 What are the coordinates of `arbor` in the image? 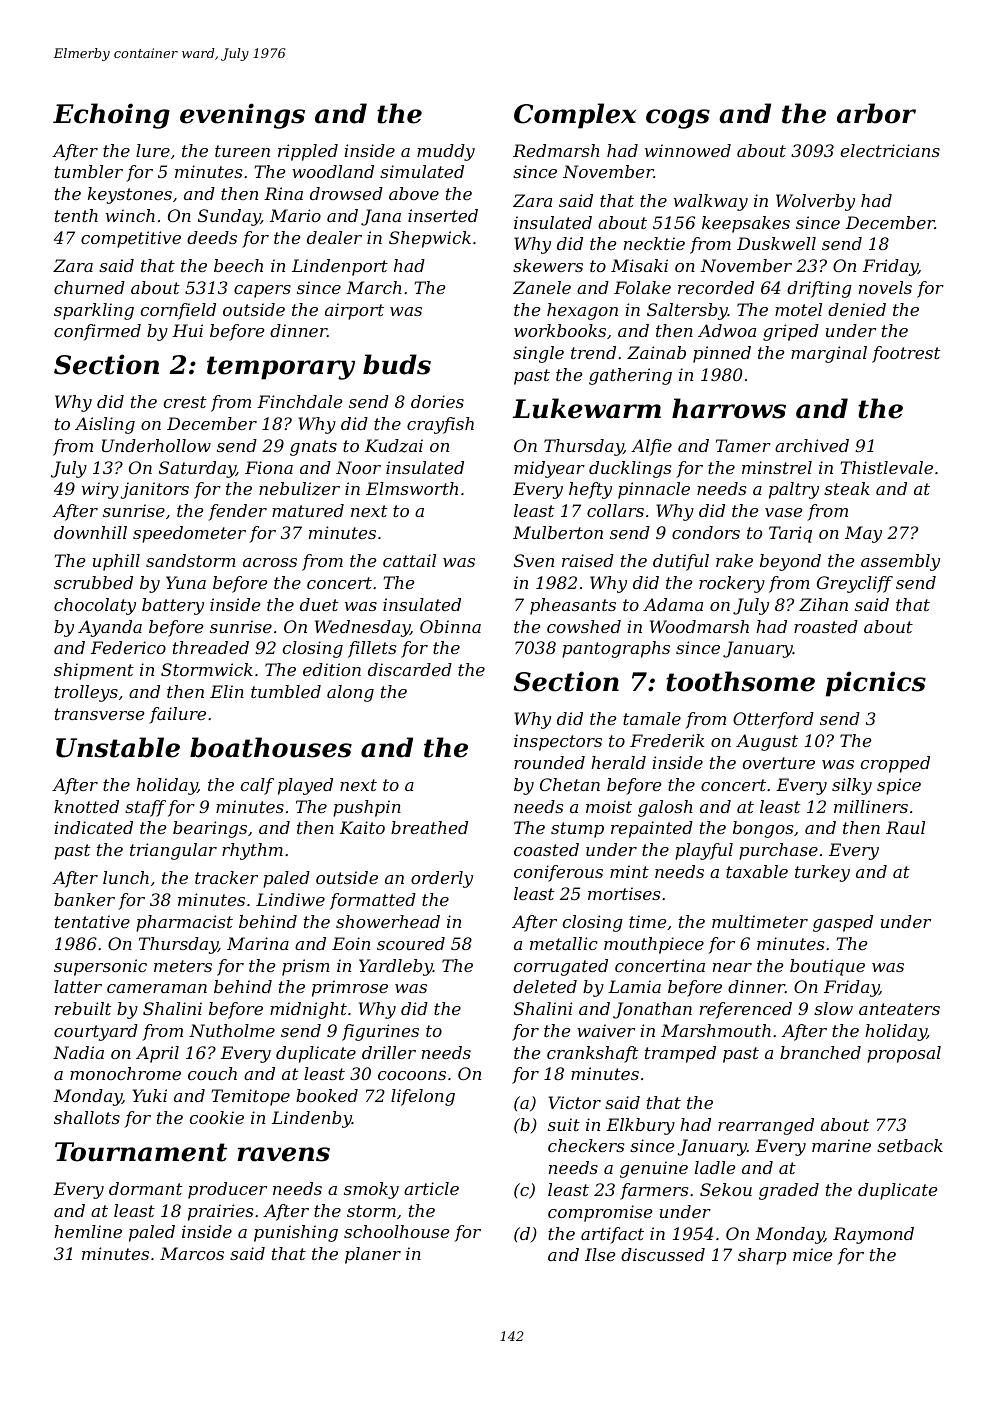 It's located at (876, 113).
